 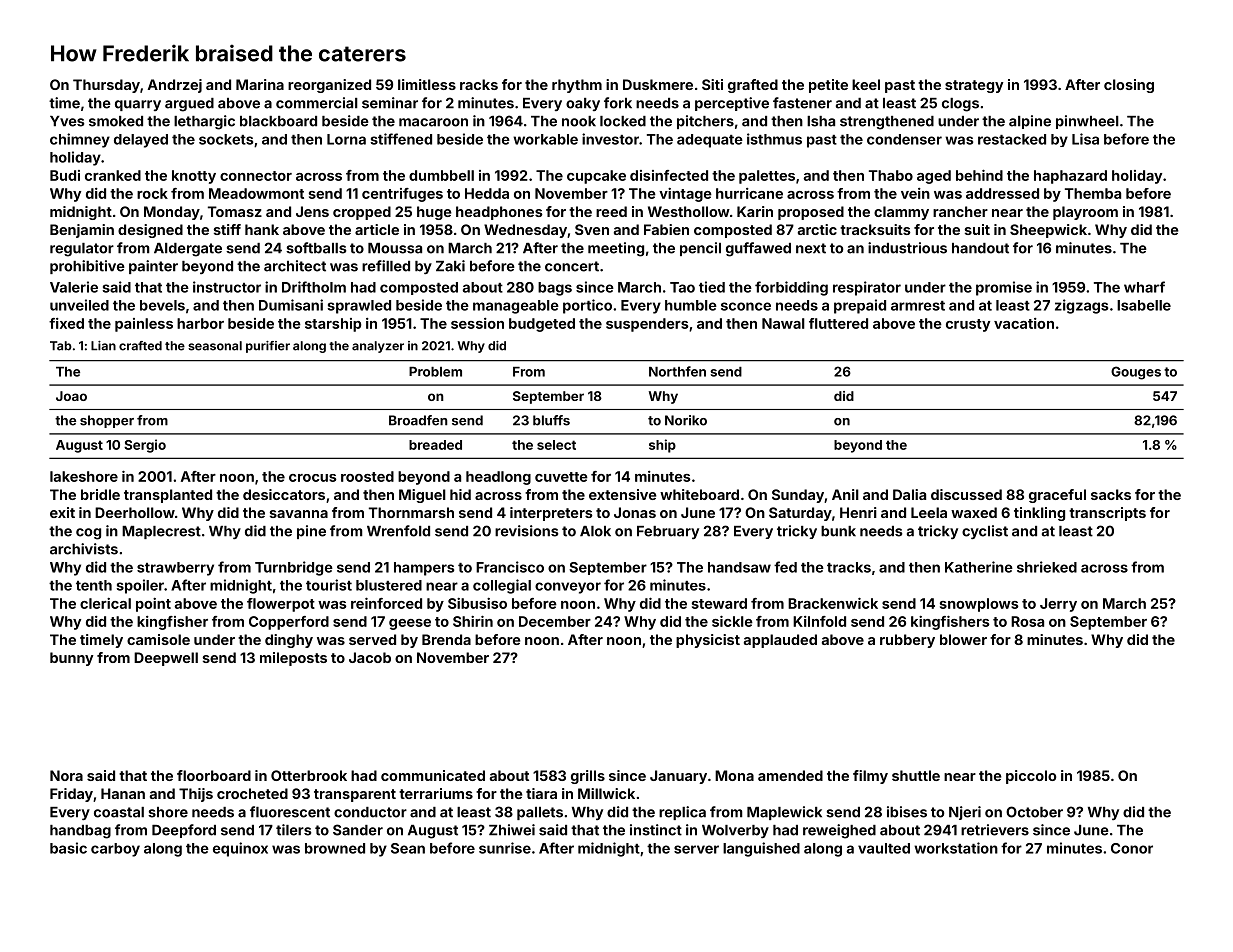 What do you see at coordinates (450, 266) in the image?
I see `Zaki` at bounding box center [450, 266].
